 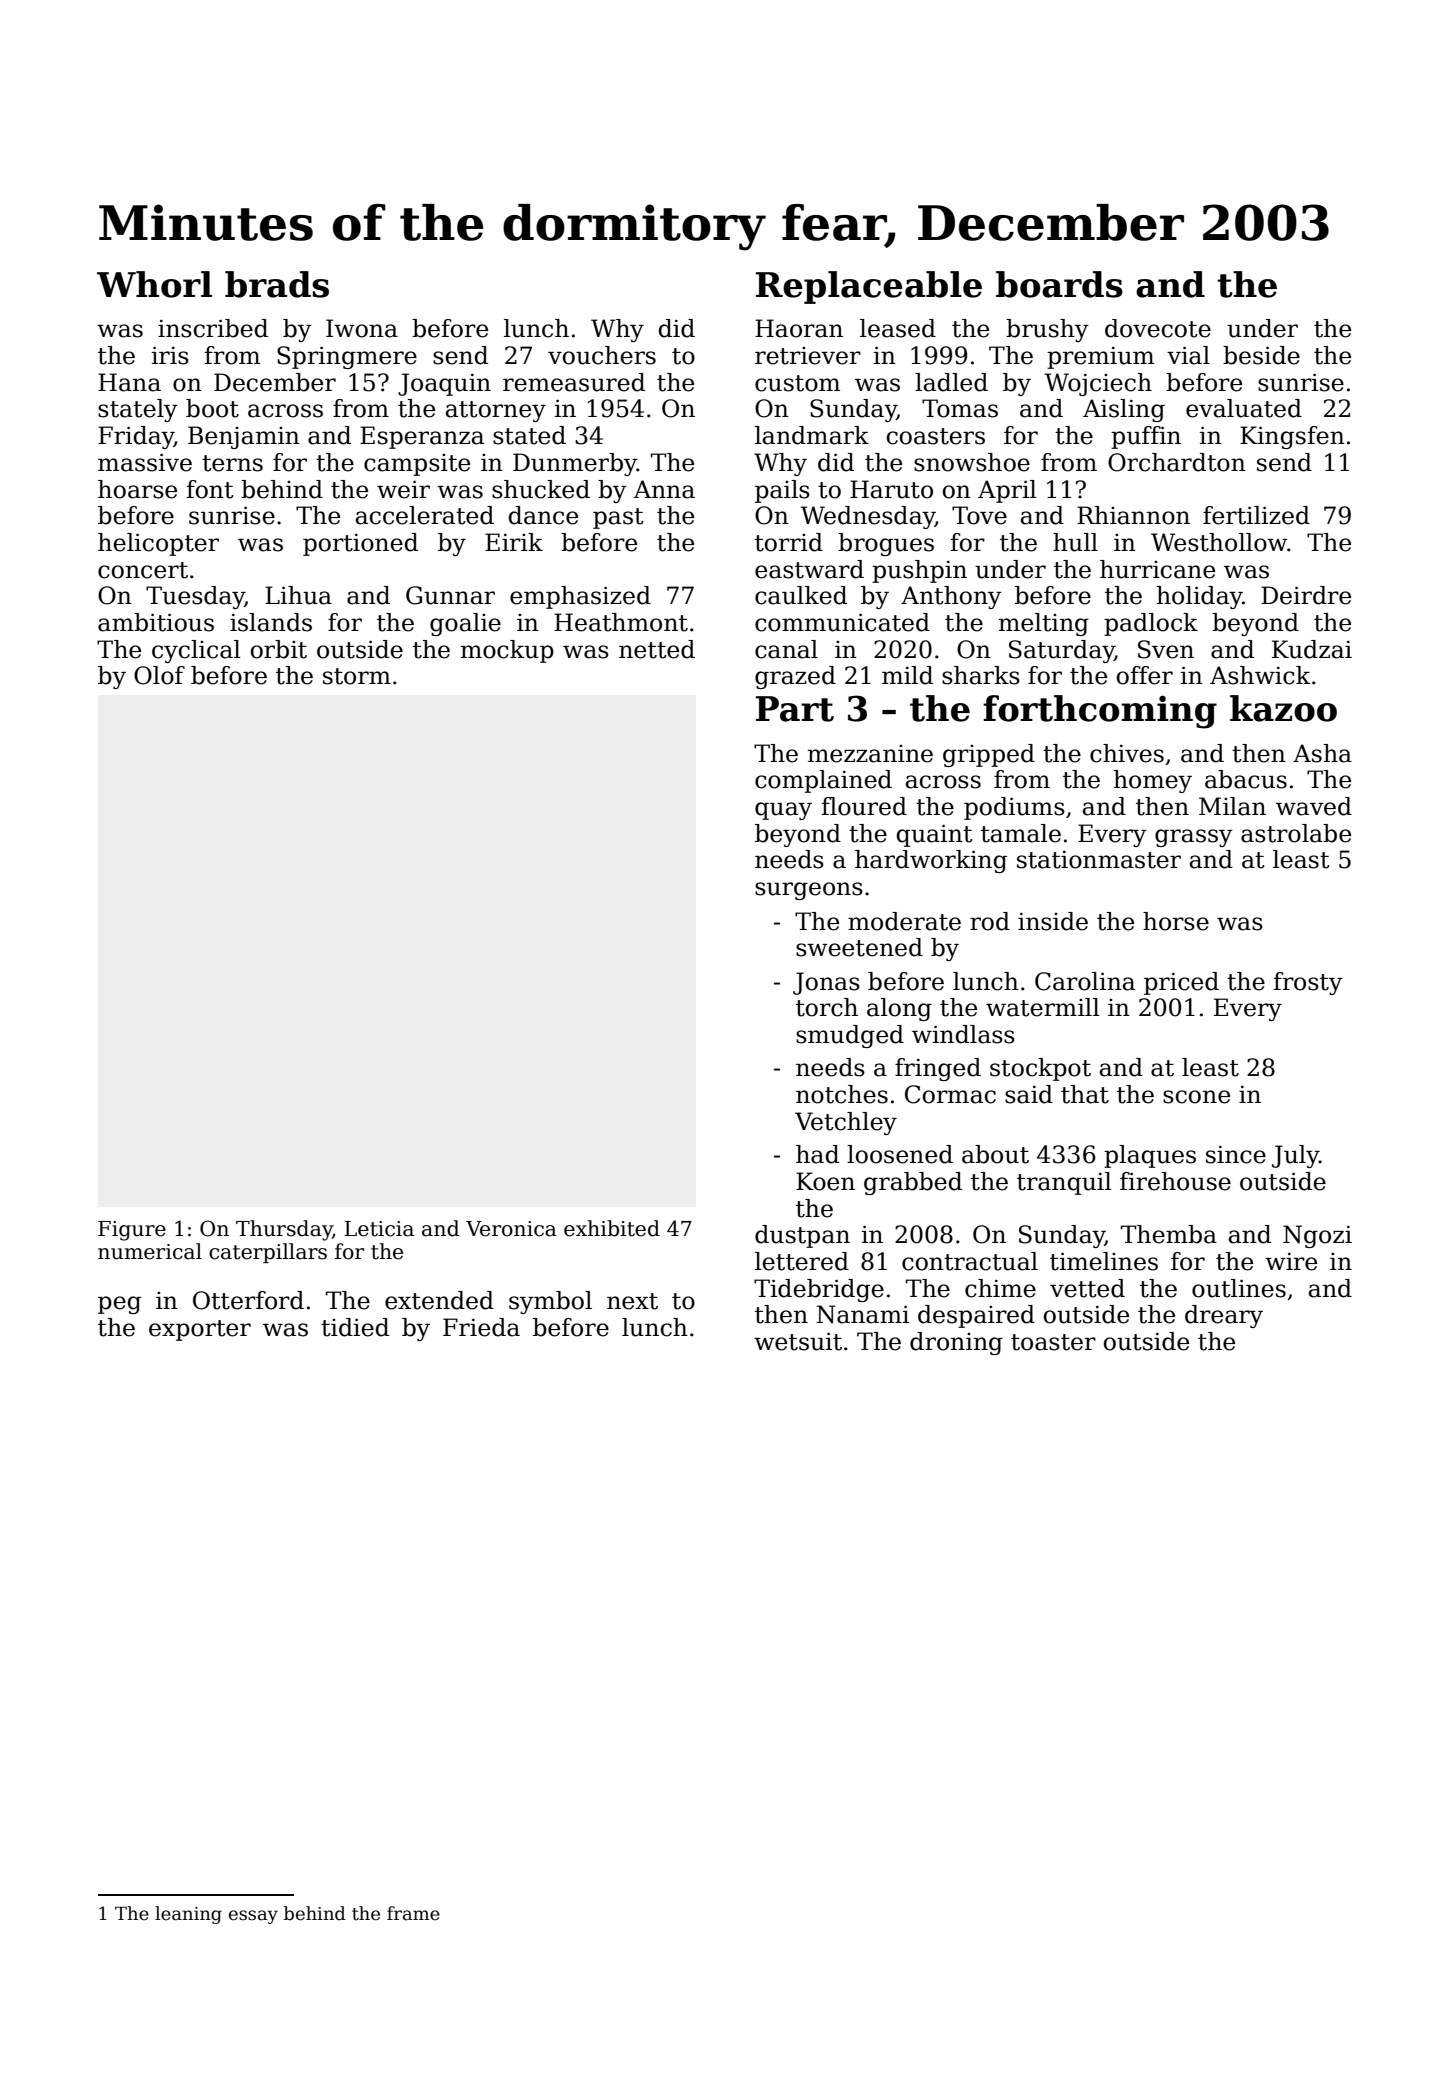 I want to click on grassy, so click(x=1194, y=838).
